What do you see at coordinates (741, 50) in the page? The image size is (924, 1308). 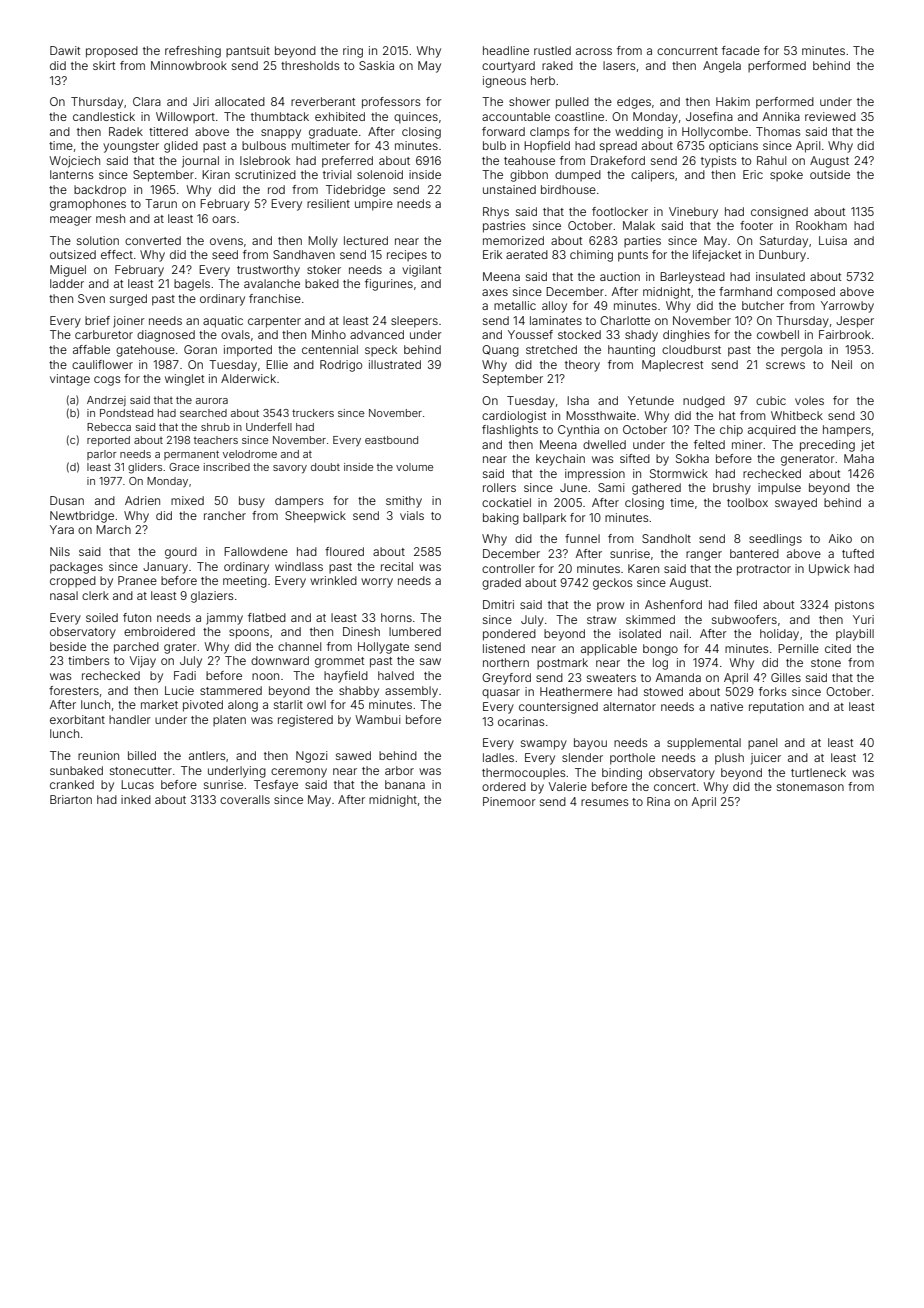 I see `facade` at bounding box center [741, 50].
